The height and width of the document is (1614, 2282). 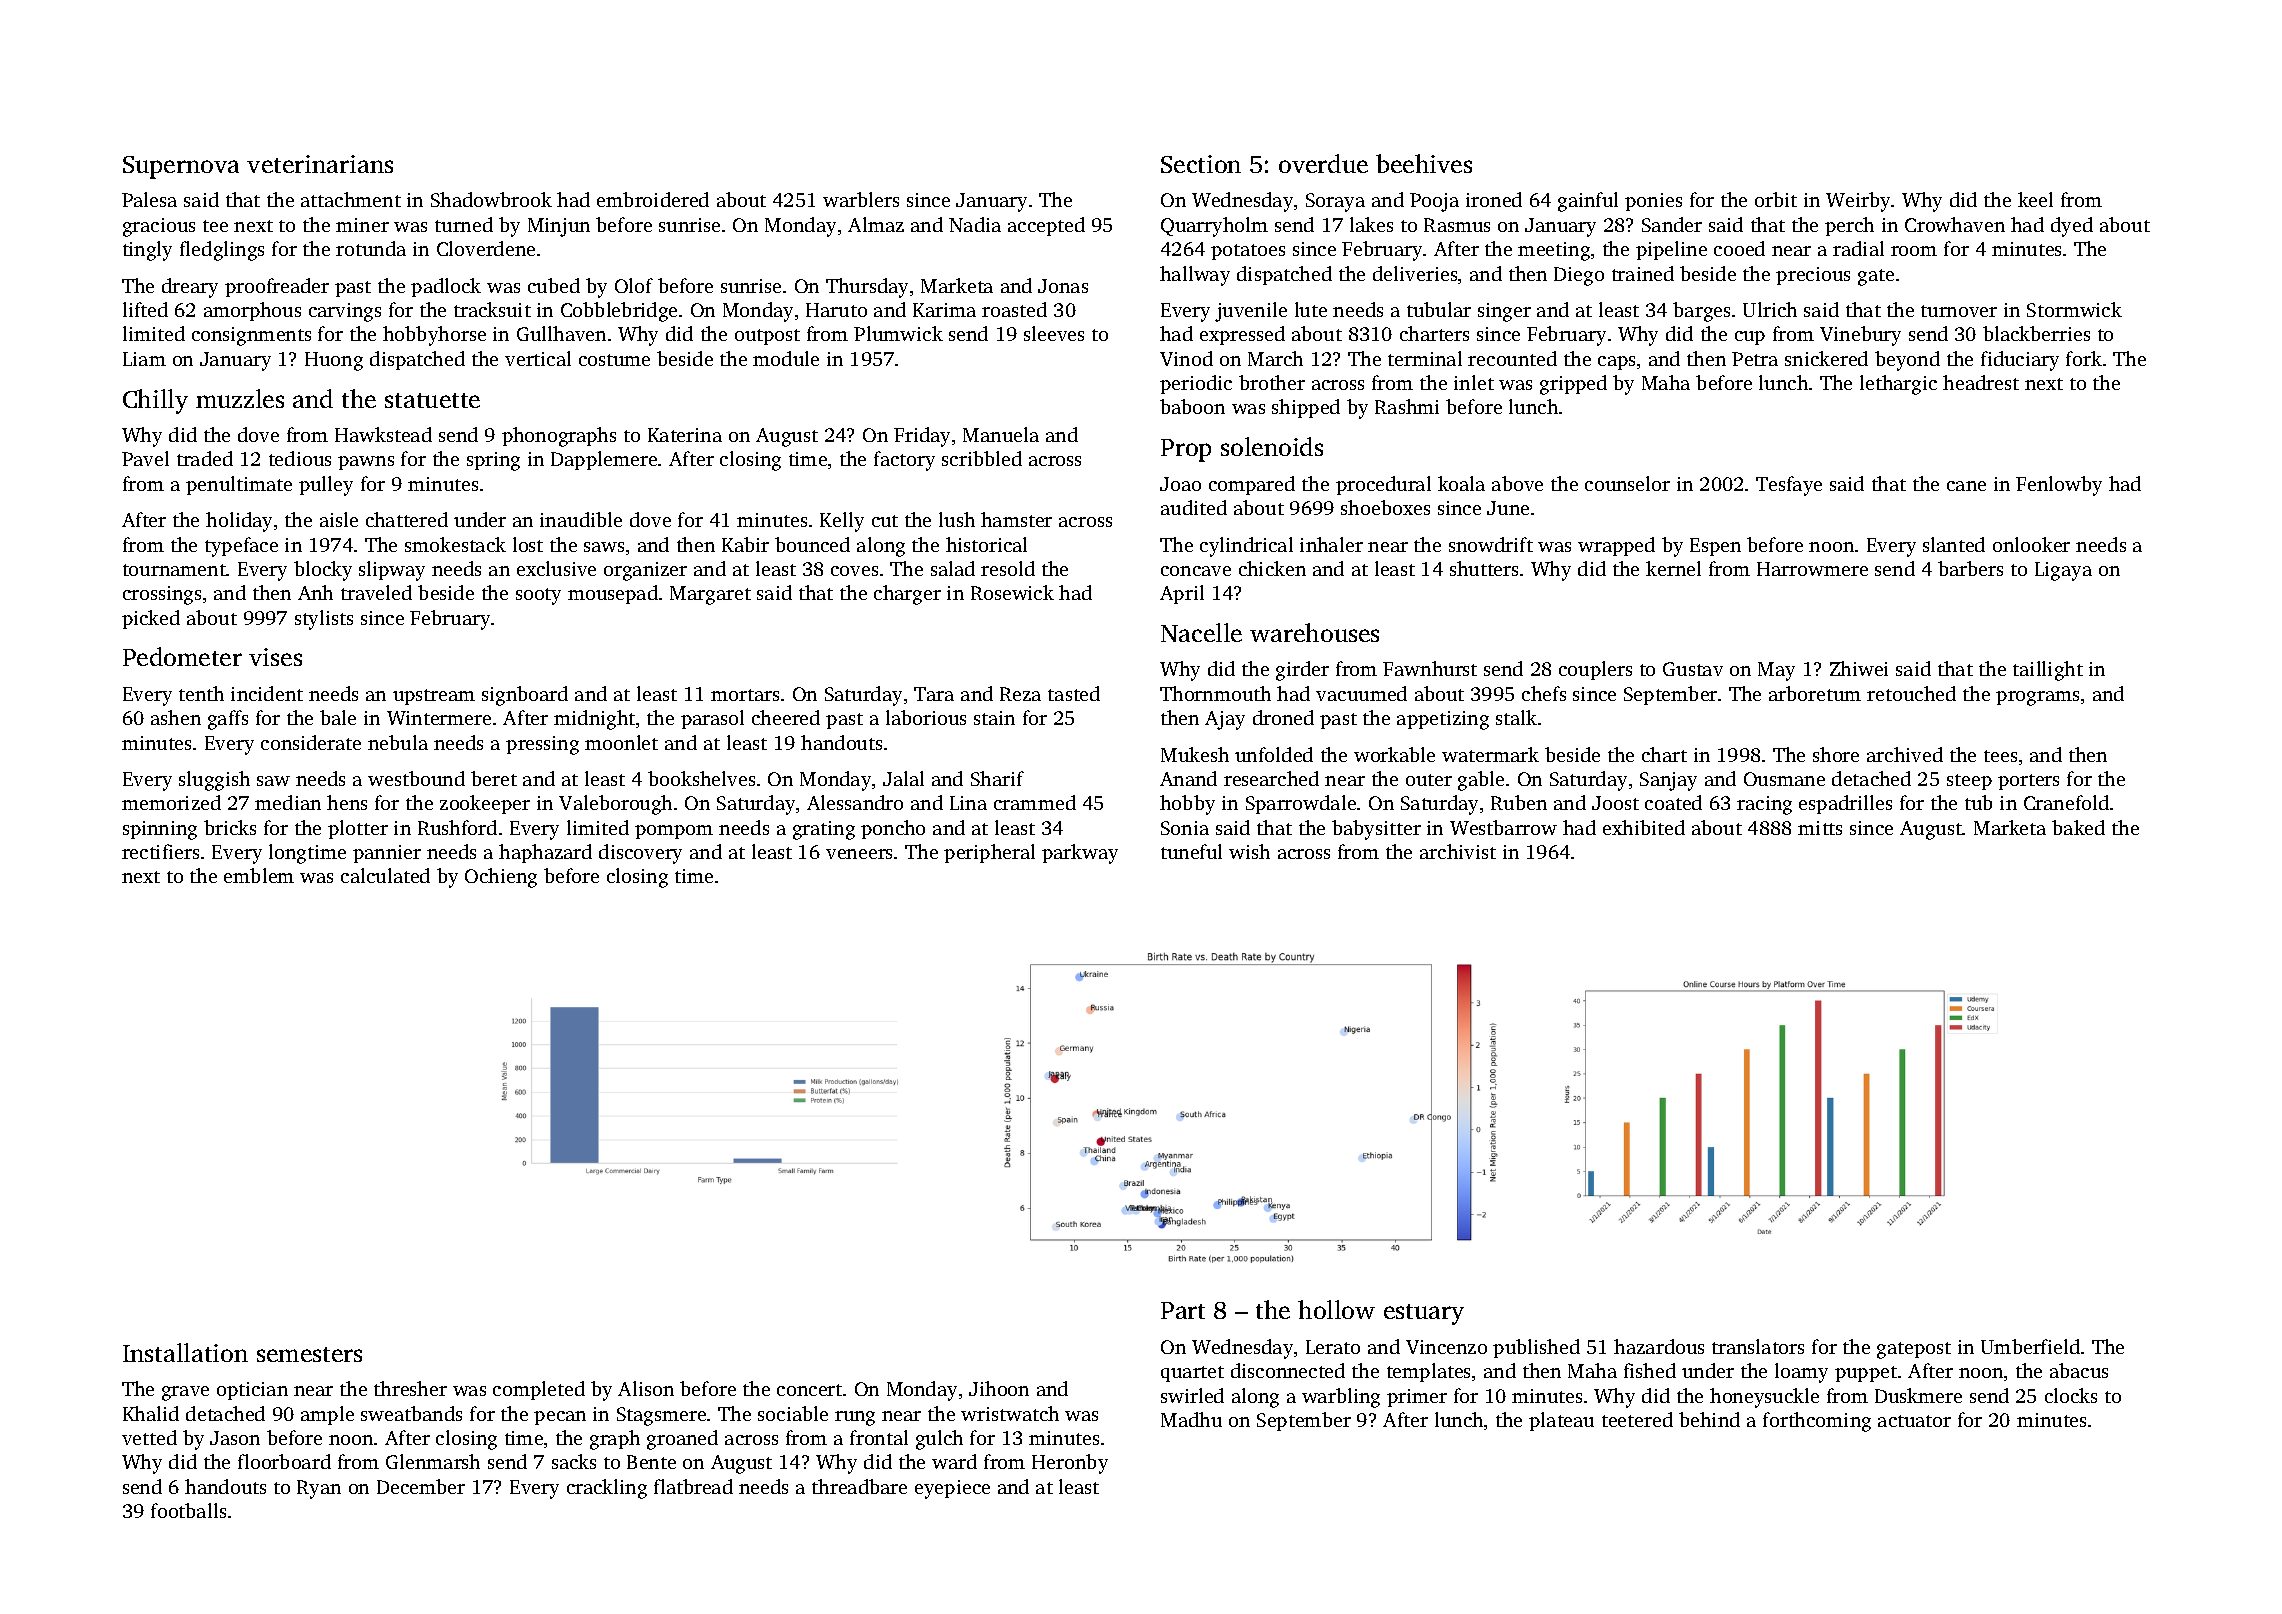 I want to click on terminal, so click(x=1425, y=358).
